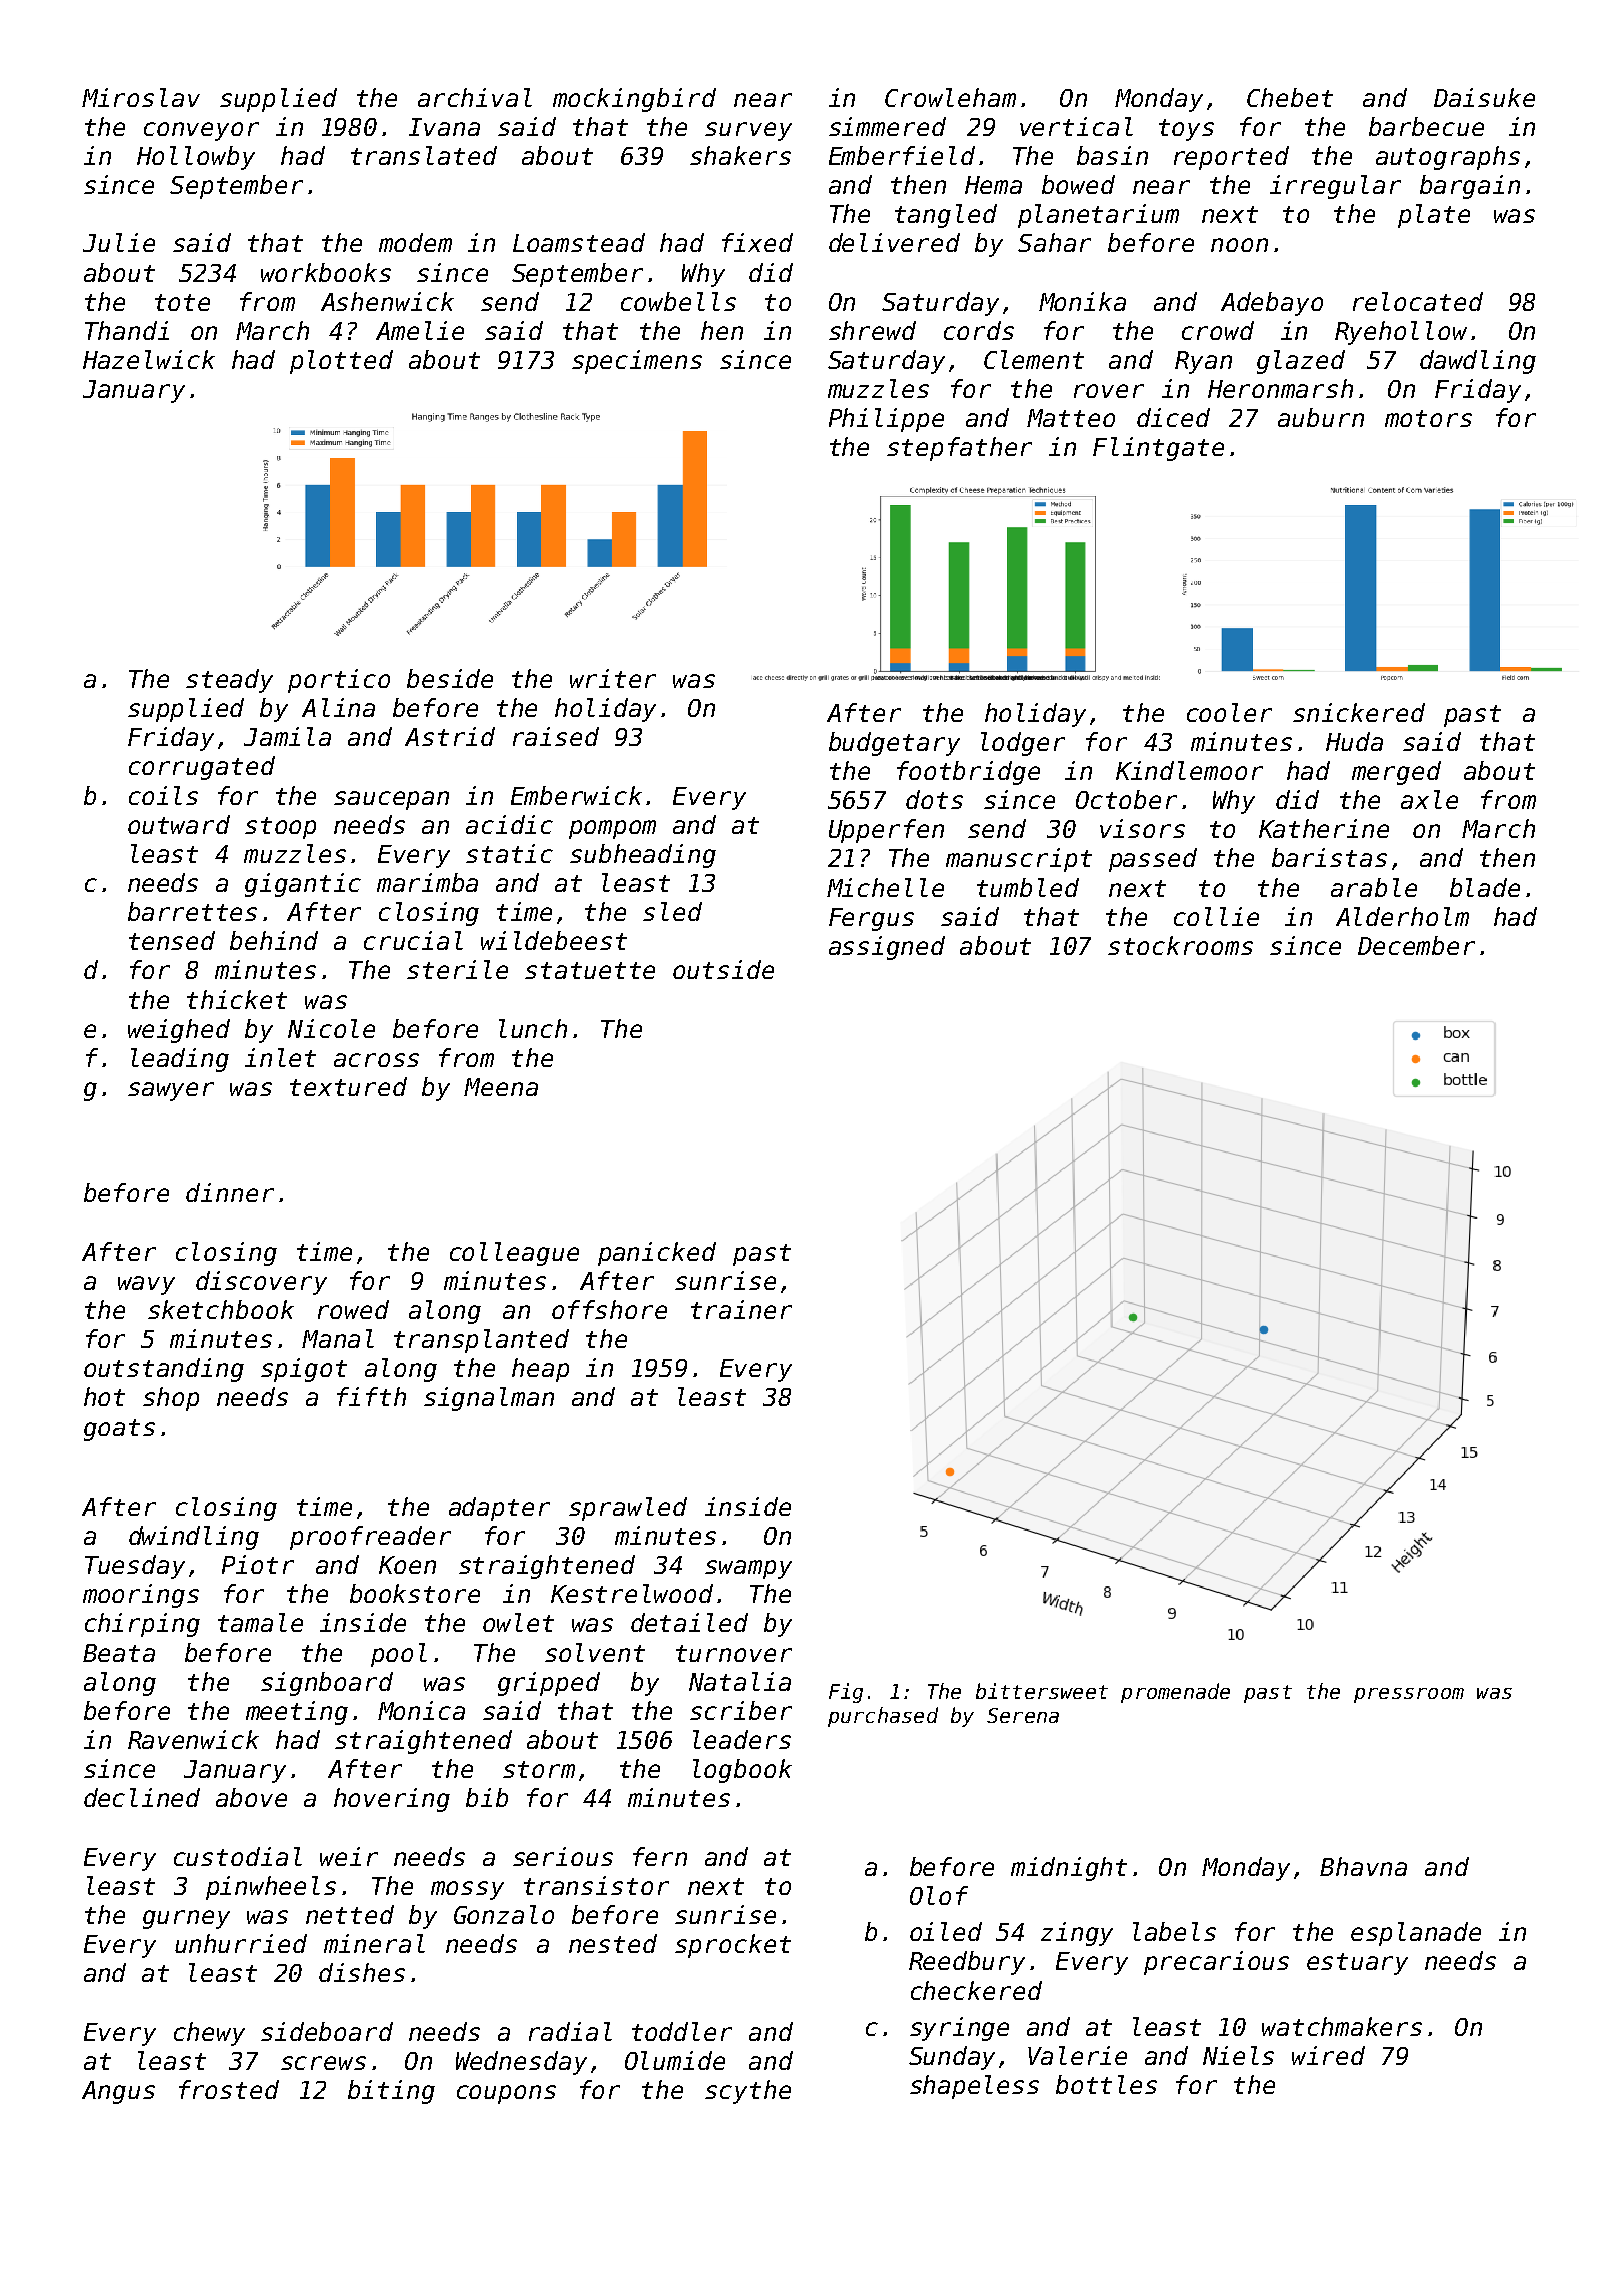  I want to click on Upperfen, so click(886, 831).
